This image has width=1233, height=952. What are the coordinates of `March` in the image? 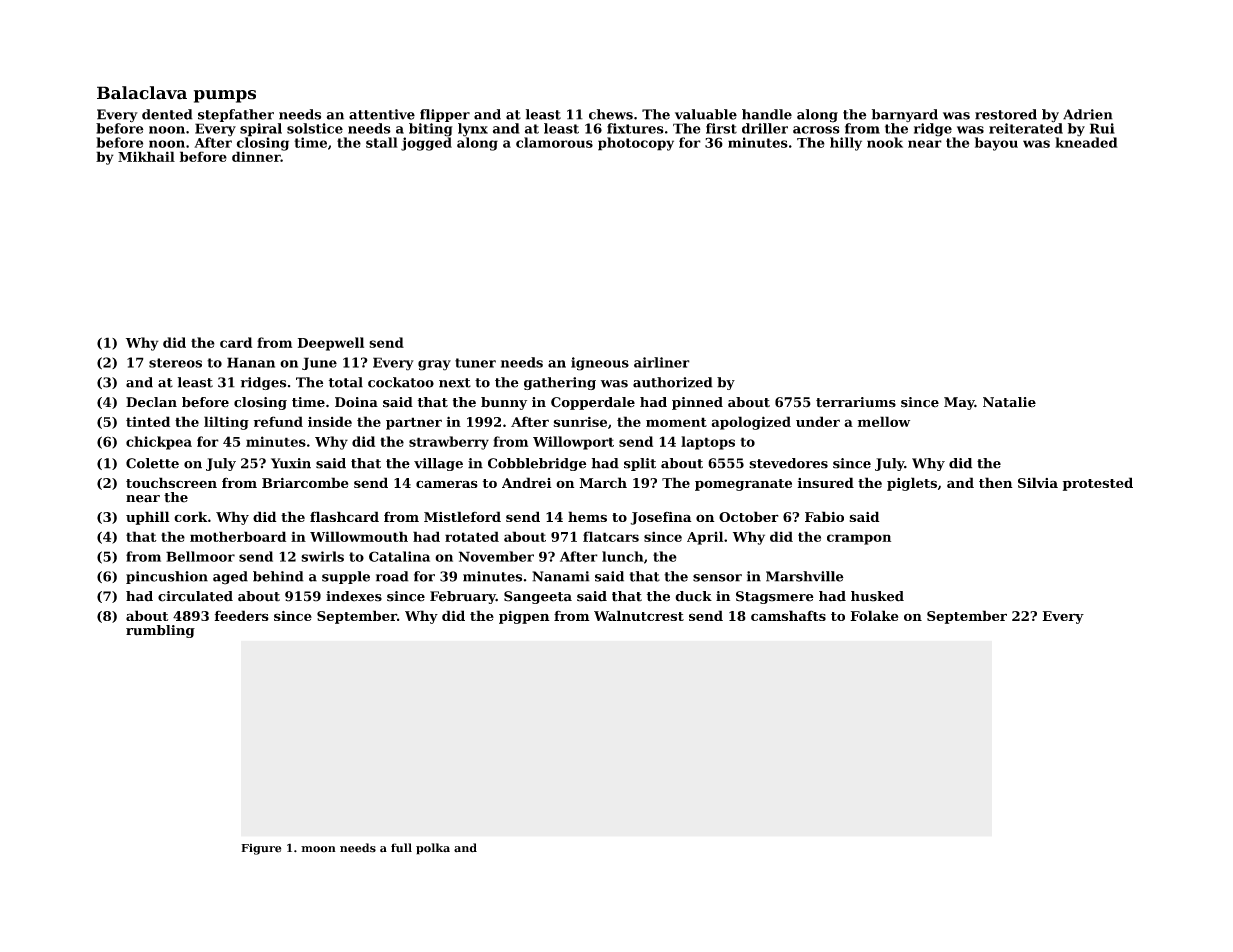 It's located at (603, 482).
